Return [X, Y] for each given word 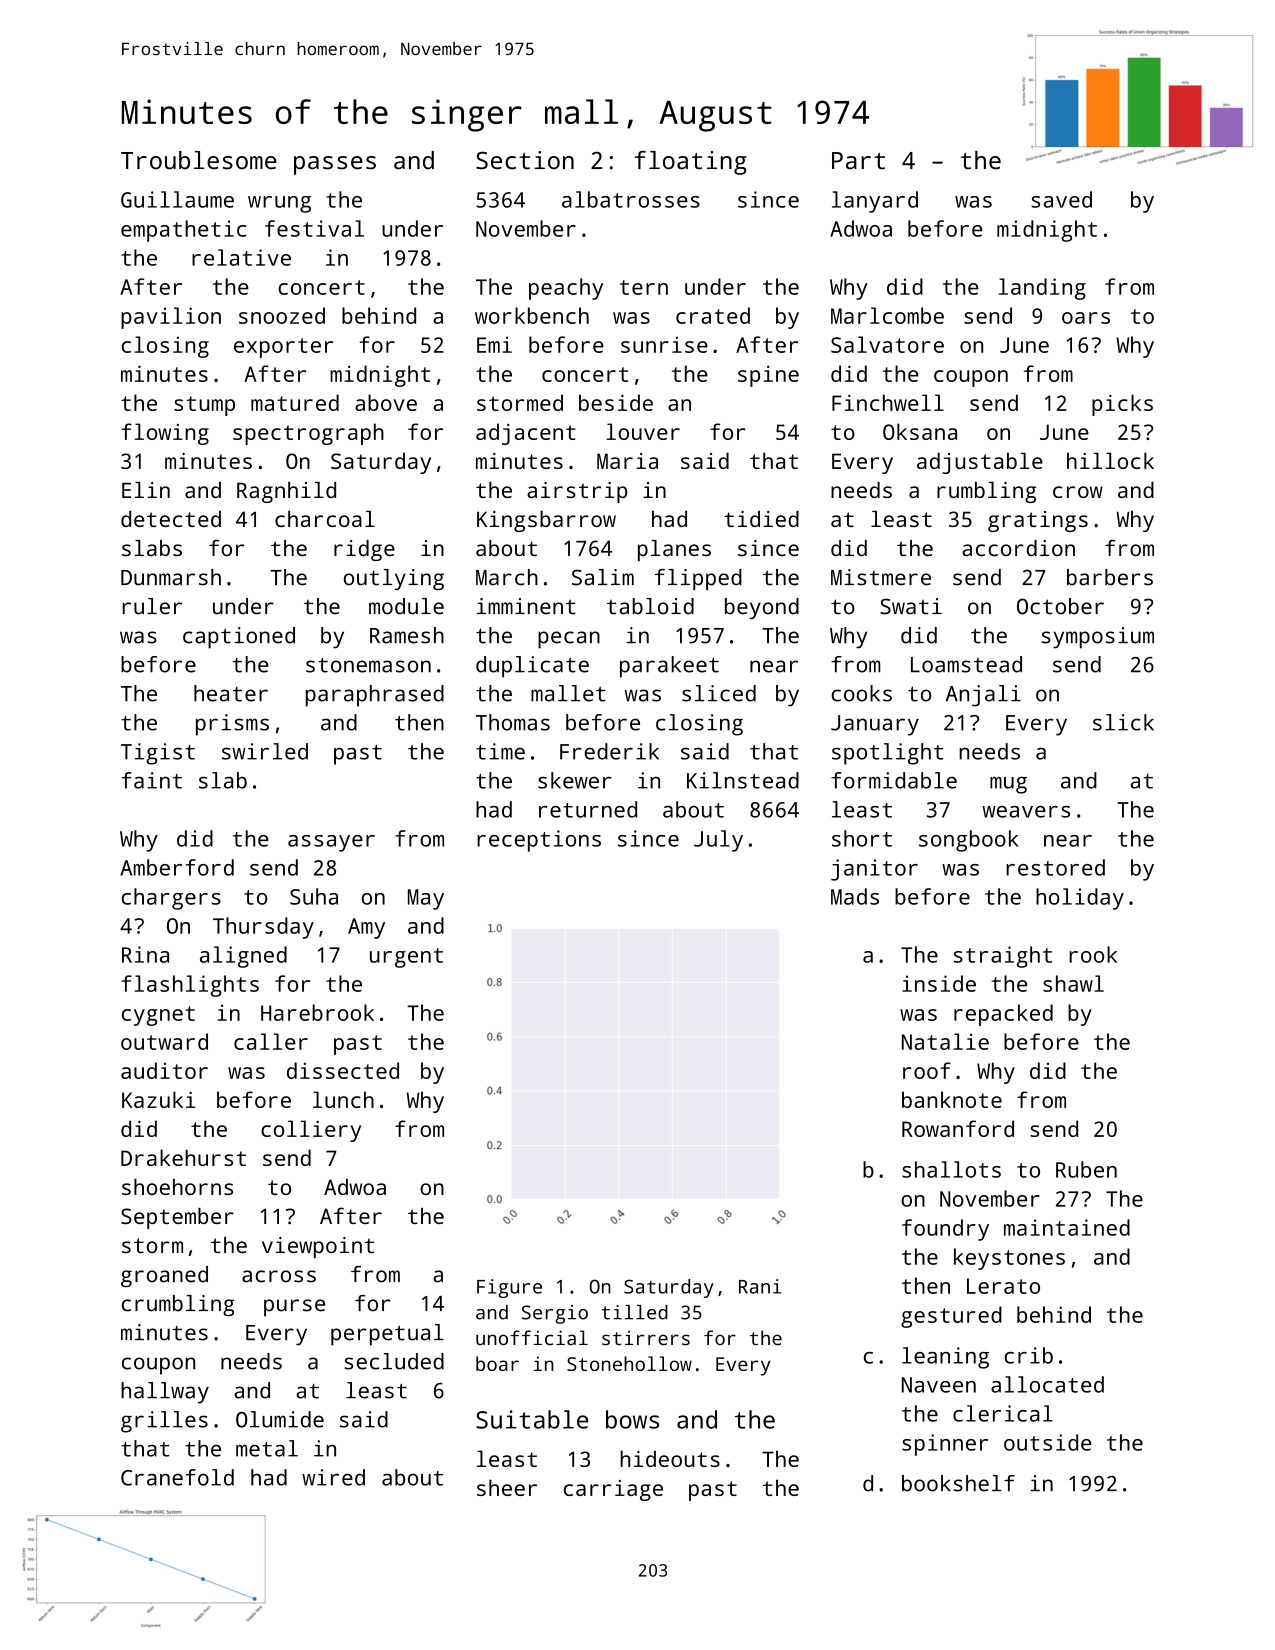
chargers [171, 899]
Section [525, 160]
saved [1061, 199]
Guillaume [177, 199]
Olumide [280, 1419]
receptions [539, 841]
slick [1123, 722]
